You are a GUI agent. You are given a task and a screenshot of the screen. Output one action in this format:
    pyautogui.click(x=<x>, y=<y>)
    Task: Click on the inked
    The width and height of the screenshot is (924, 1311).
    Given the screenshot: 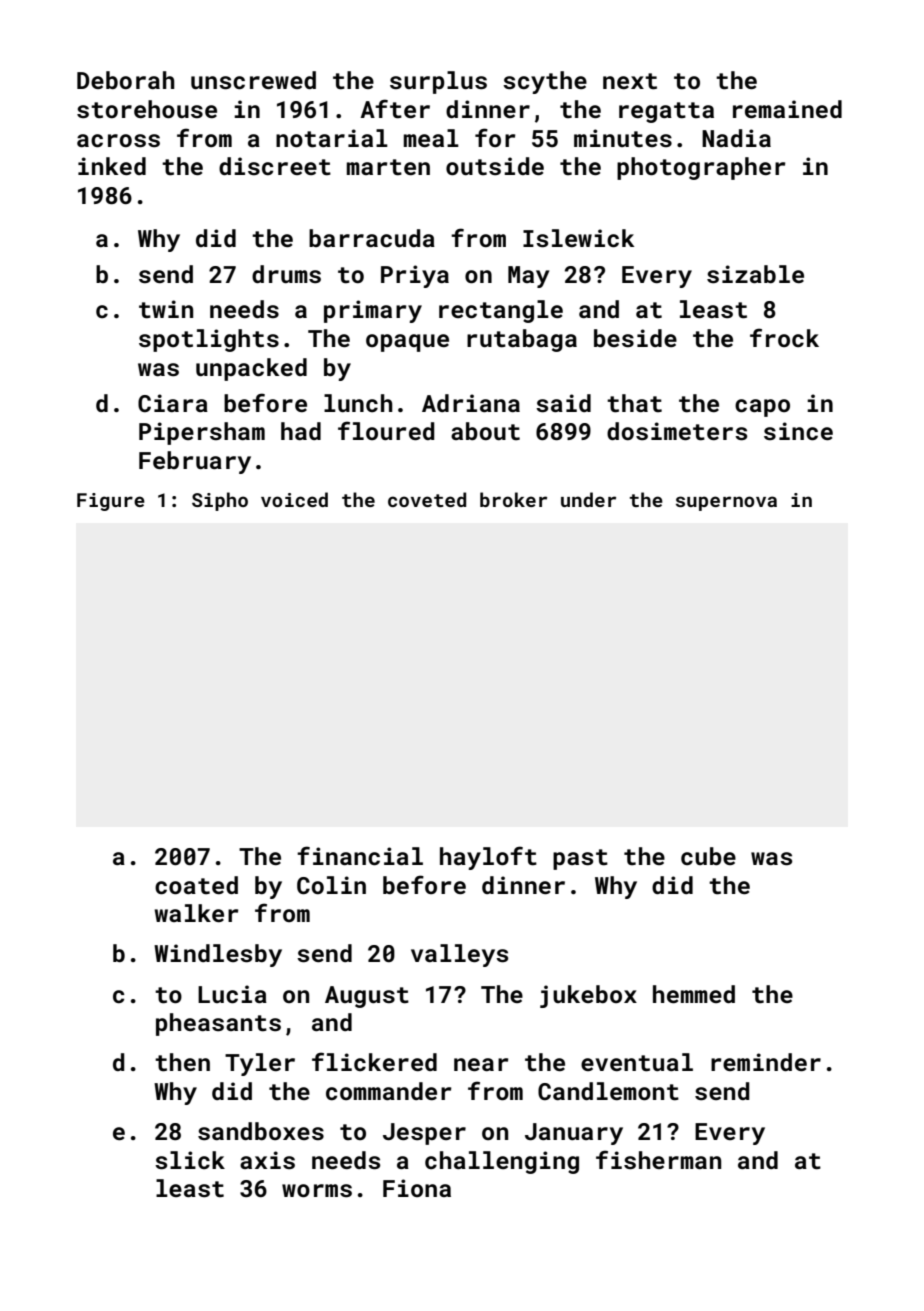 What is the action you would take?
    pyautogui.click(x=112, y=166)
